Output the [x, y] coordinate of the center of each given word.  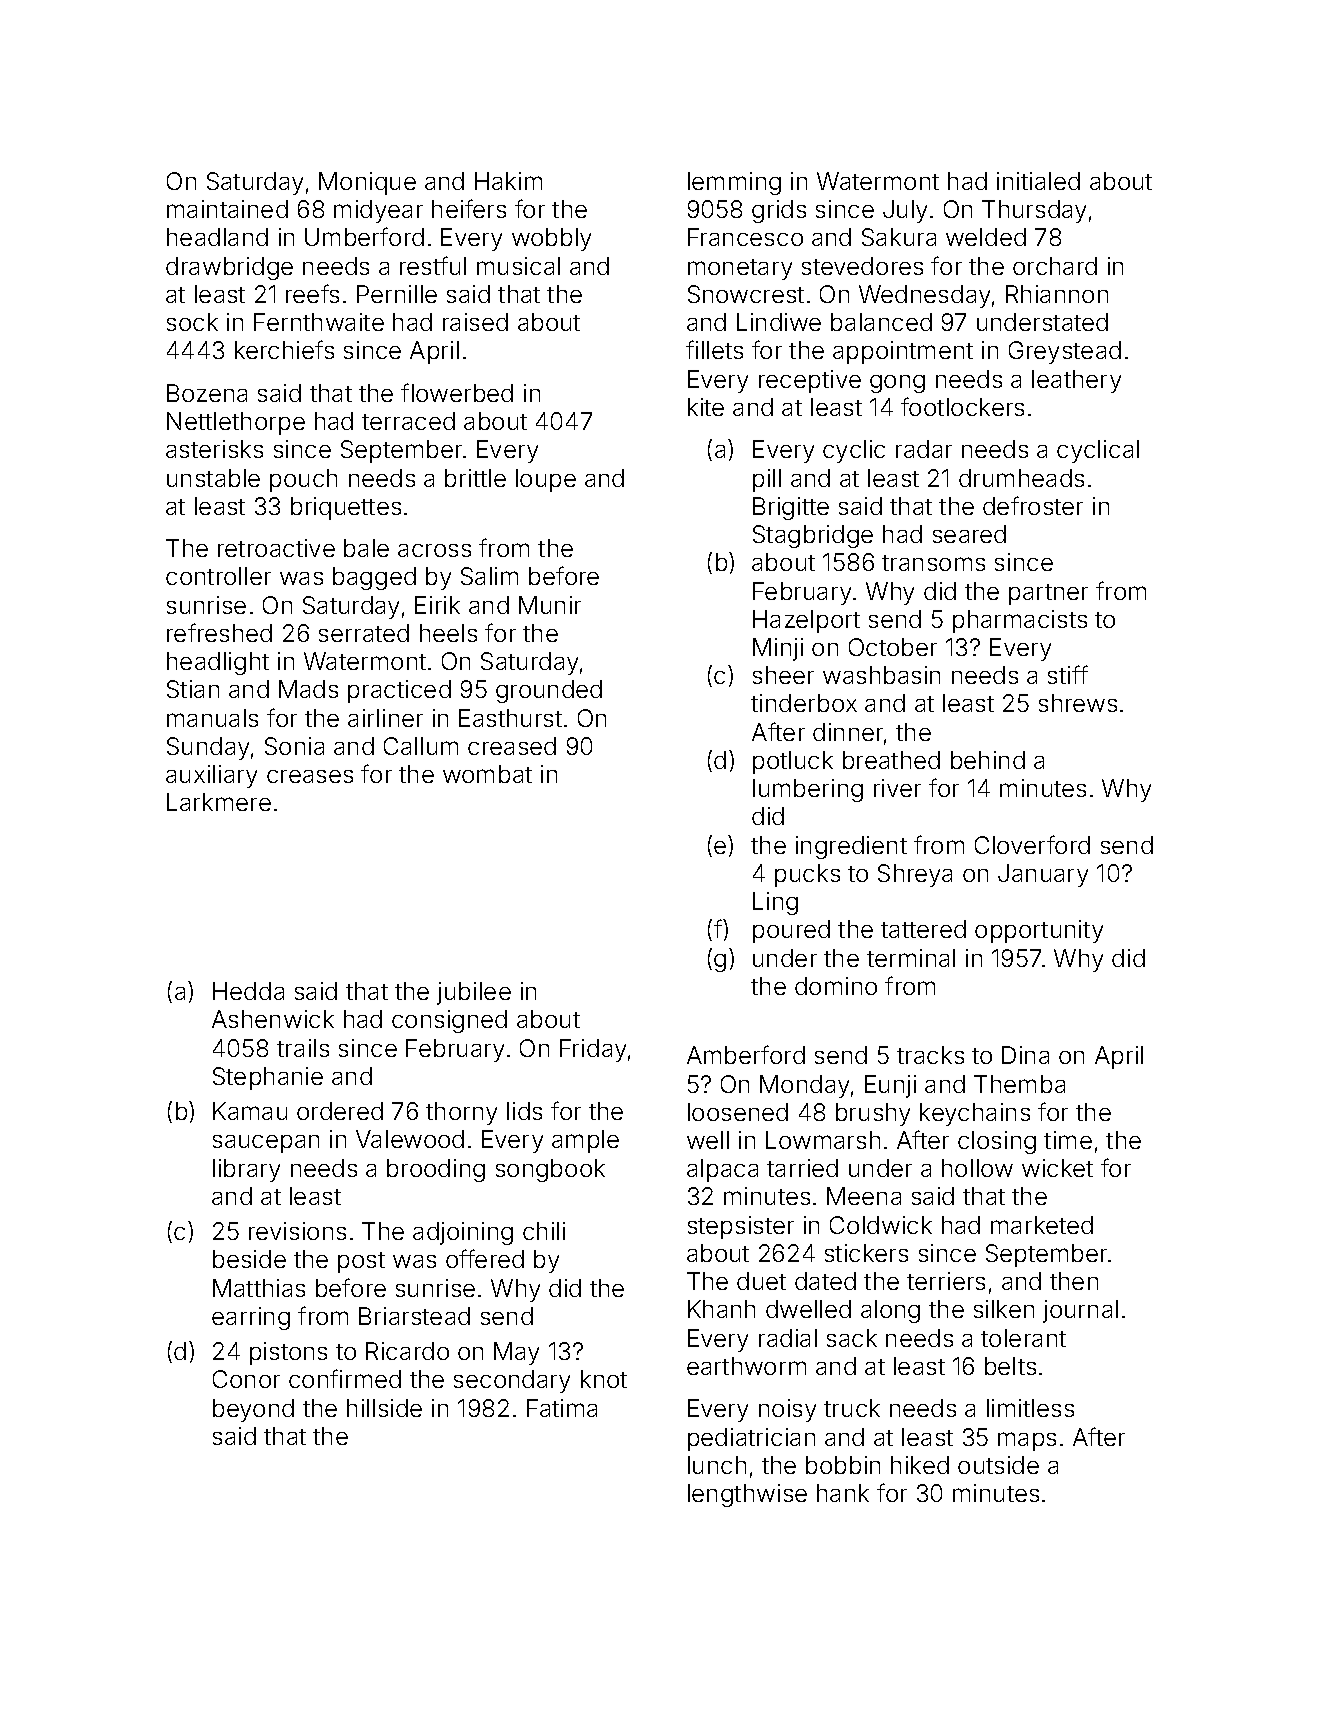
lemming [734, 183]
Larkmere [219, 802]
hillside [384, 1408]
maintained [227, 209]
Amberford [746, 1054]
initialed [1038, 181]
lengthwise [747, 1495]
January [1043, 875]
